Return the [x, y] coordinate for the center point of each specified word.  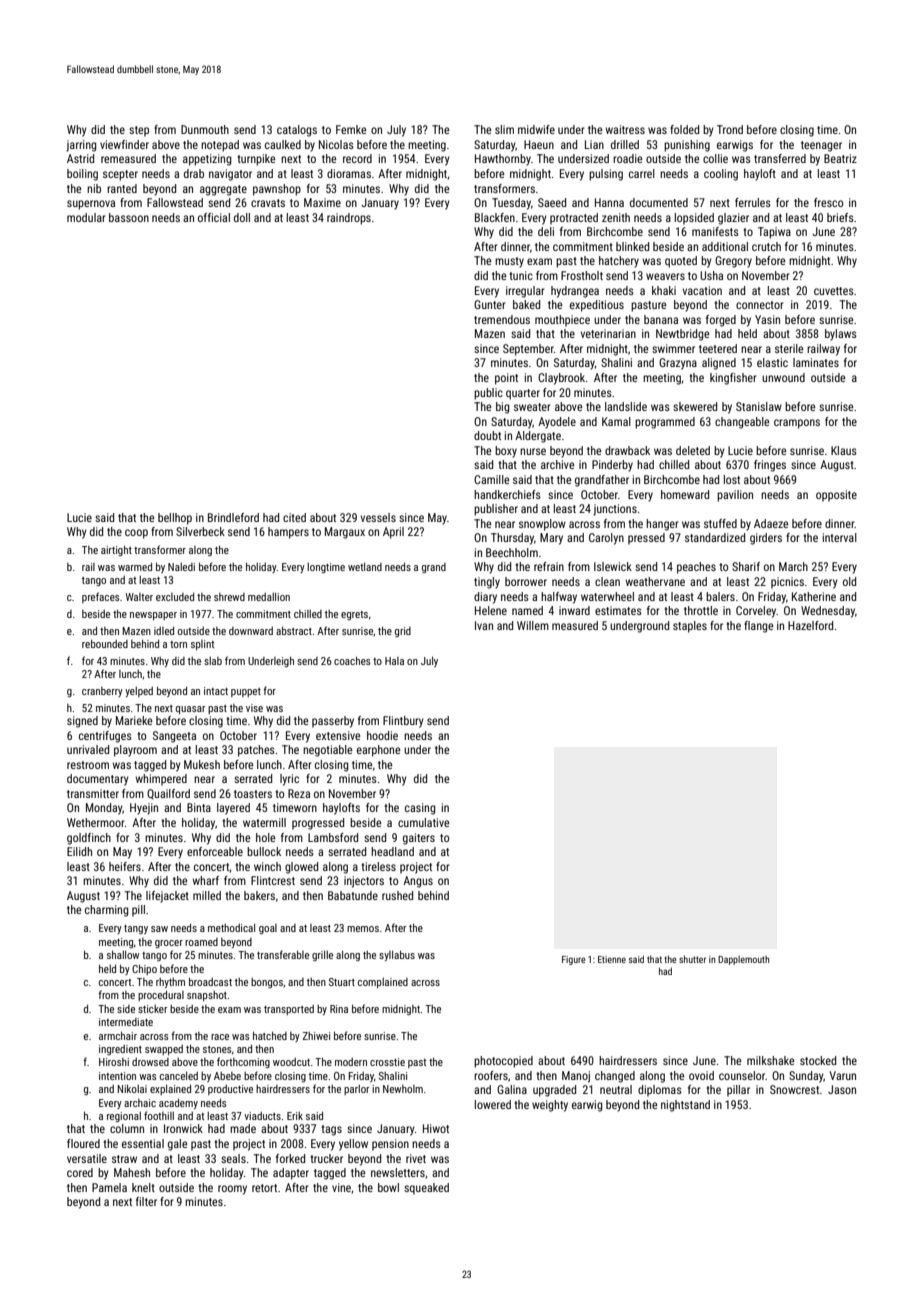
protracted [574, 219]
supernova [91, 205]
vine [341, 1187]
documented [659, 202]
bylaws [841, 335]
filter [146, 1201]
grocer [169, 944]
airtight [116, 550]
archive [557, 464]
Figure [574, 960]
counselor [742, 1075]
